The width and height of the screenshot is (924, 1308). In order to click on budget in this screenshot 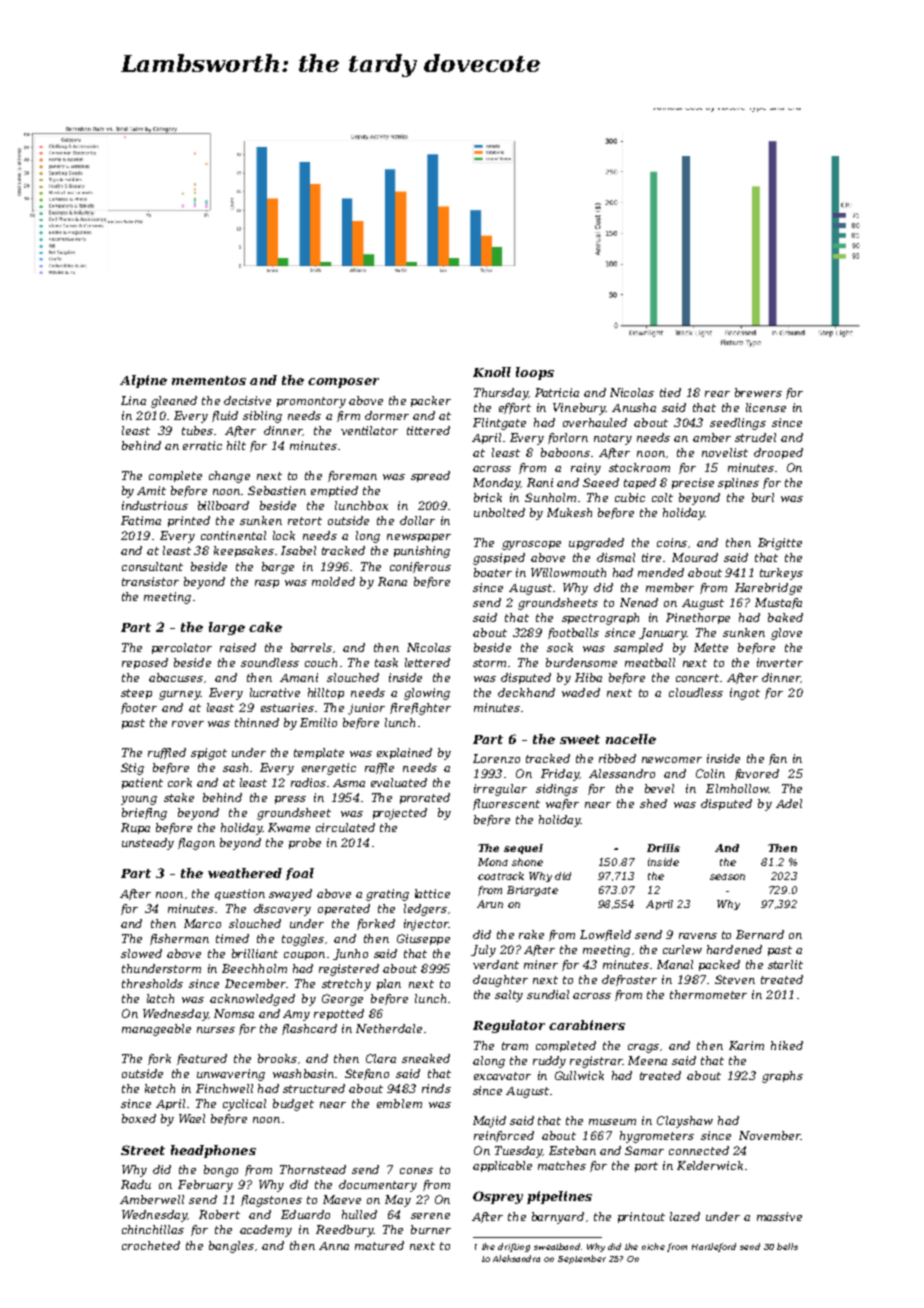, I will do `click(293, 1105)`.
